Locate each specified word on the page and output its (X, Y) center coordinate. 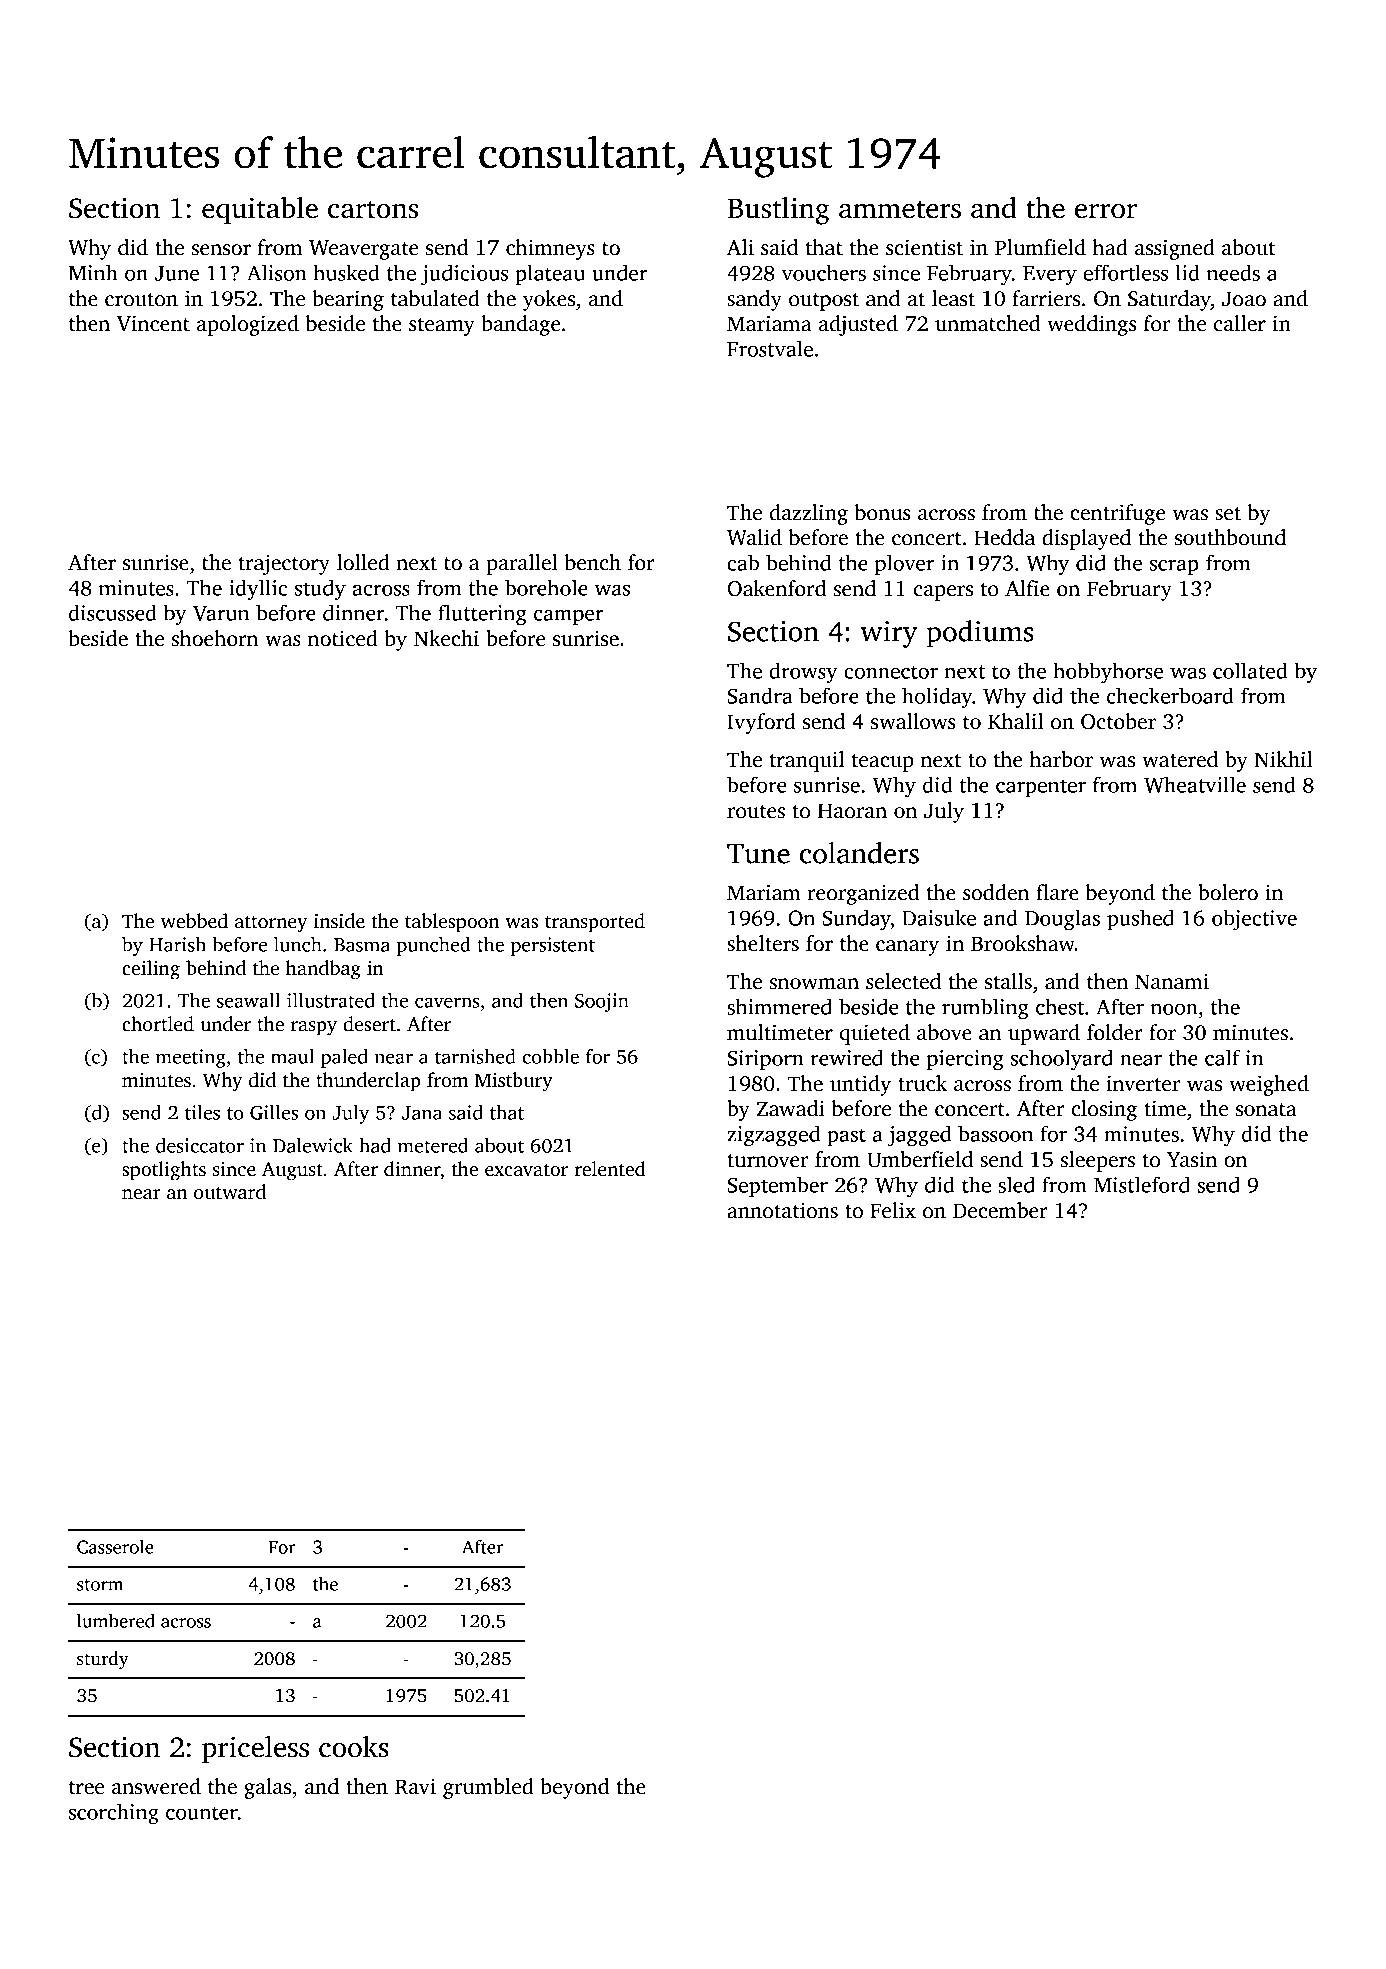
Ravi (415, 1786)
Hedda (1004, 537)
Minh (93, 272)
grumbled (488, 1788)
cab (743, 562)
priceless (255, 1749)
